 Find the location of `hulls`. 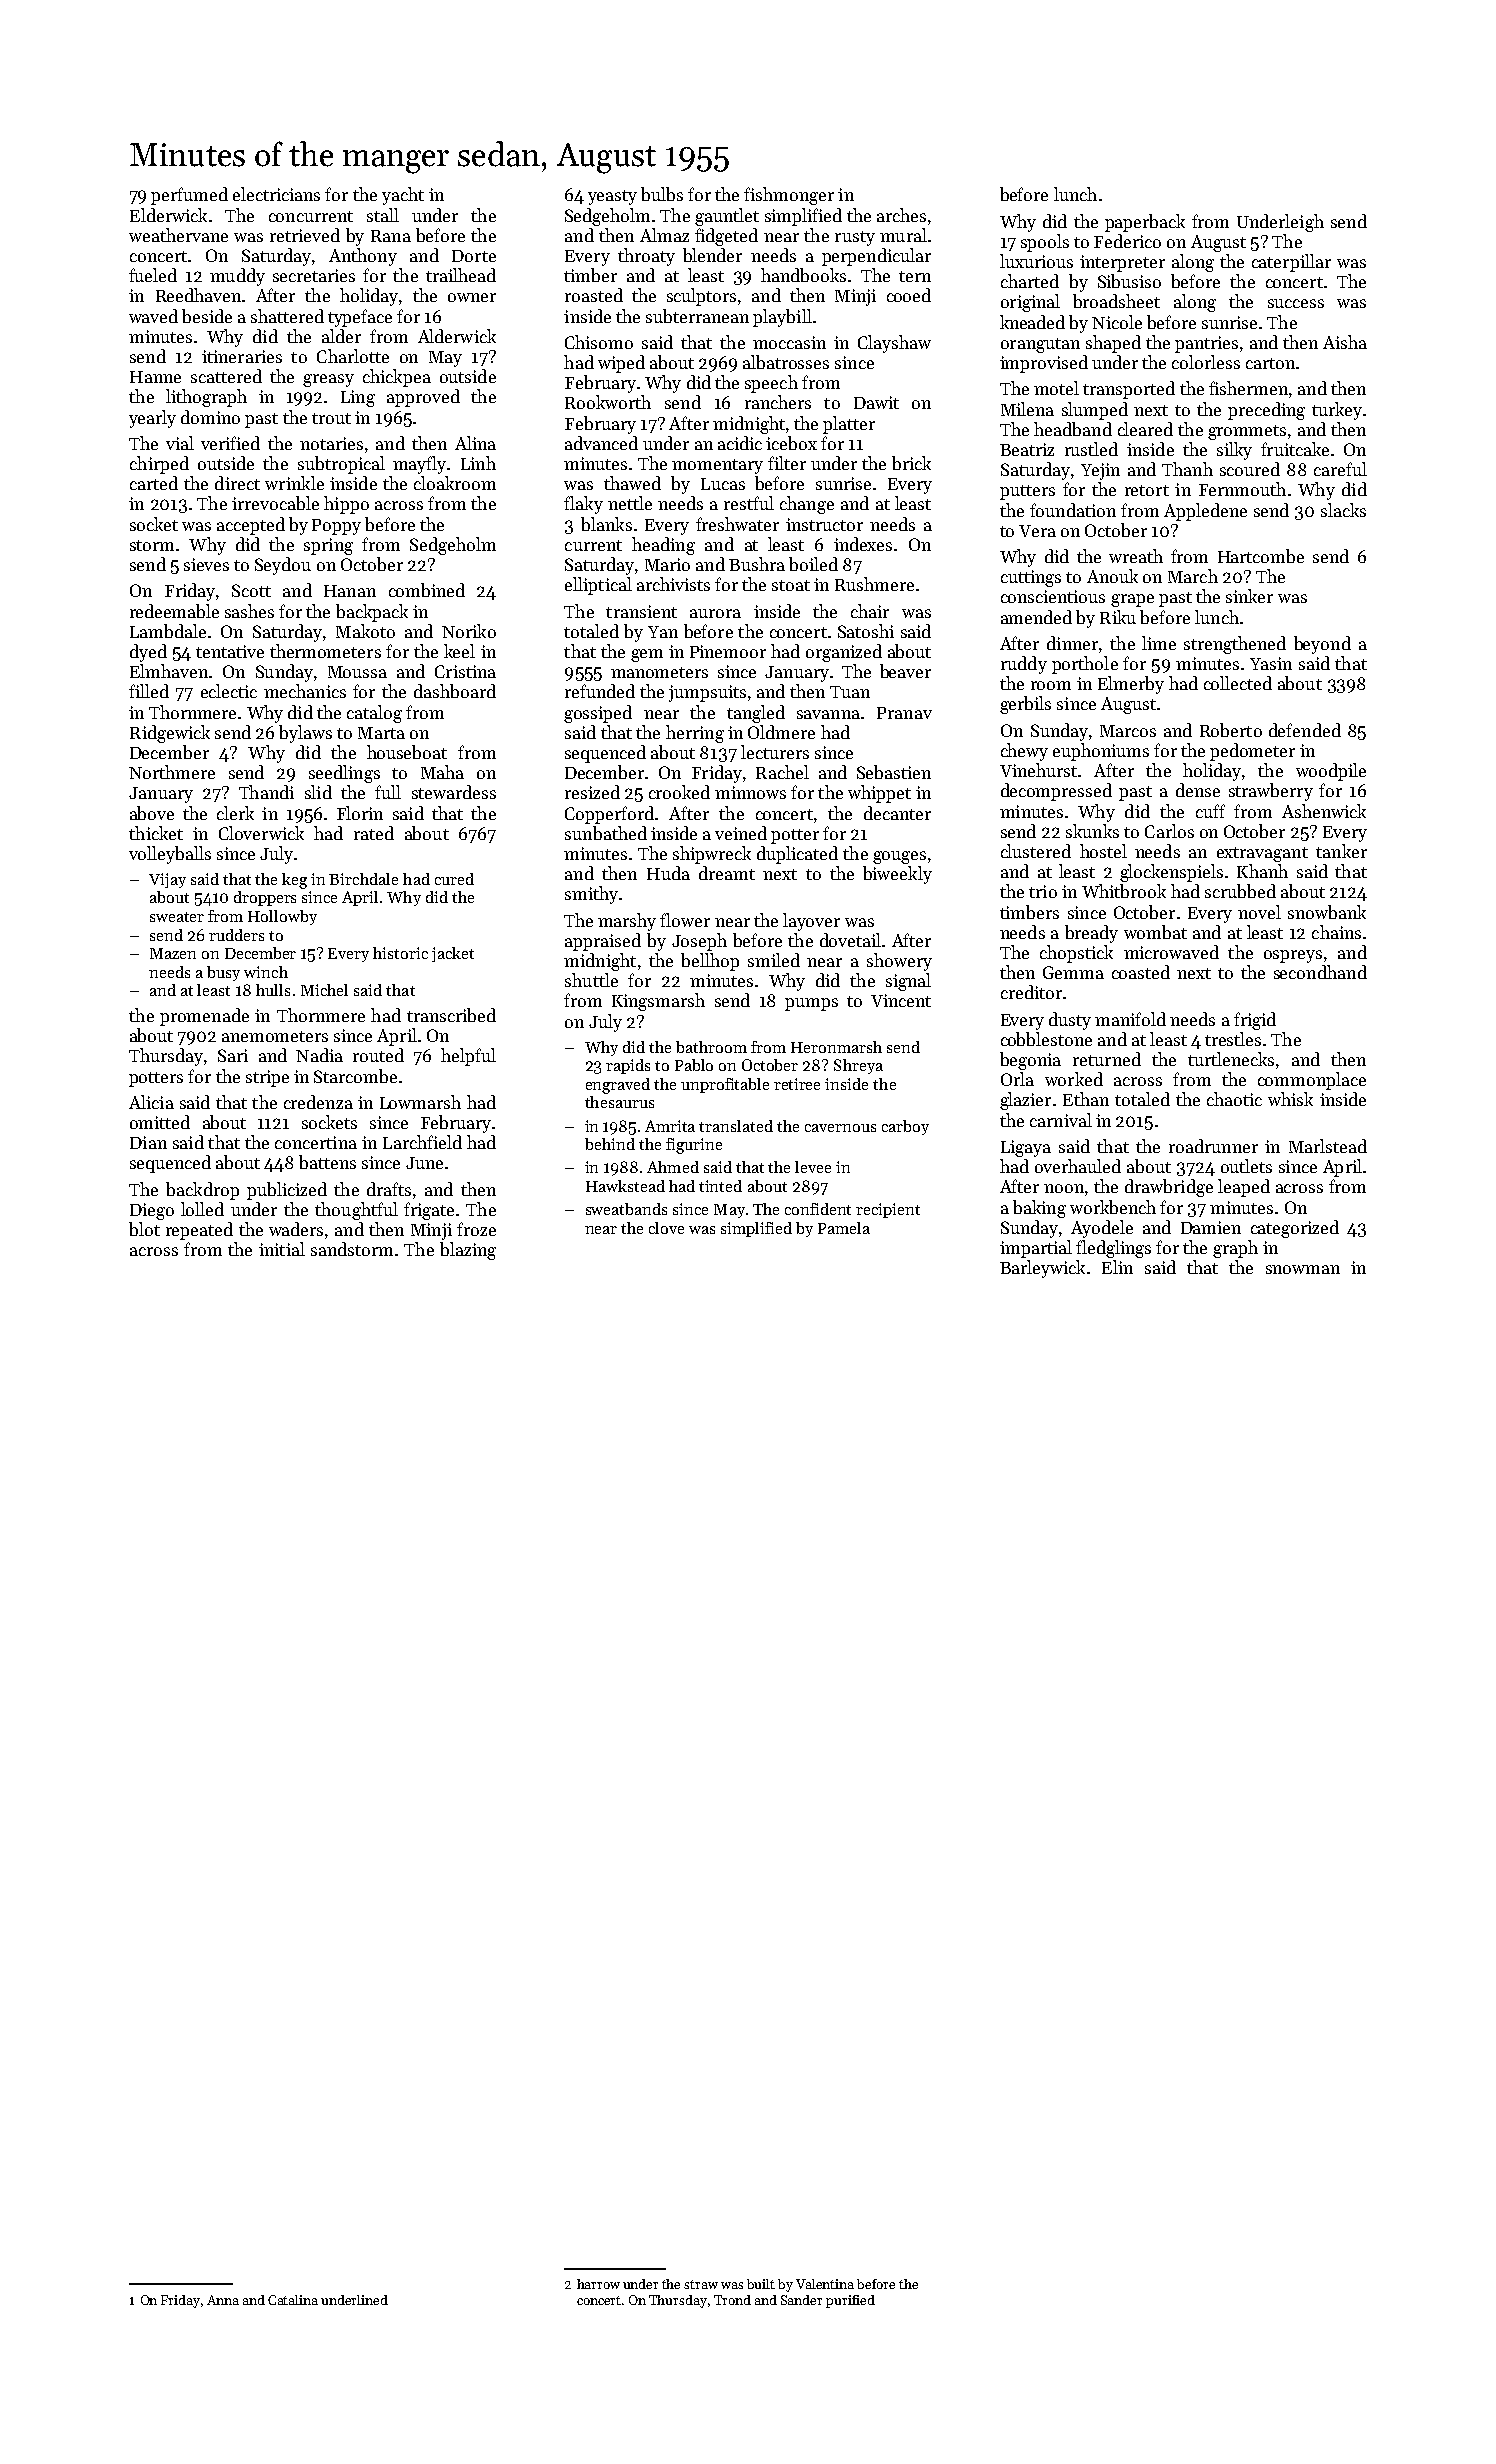

hulls is located at coordinates (273, 990).
